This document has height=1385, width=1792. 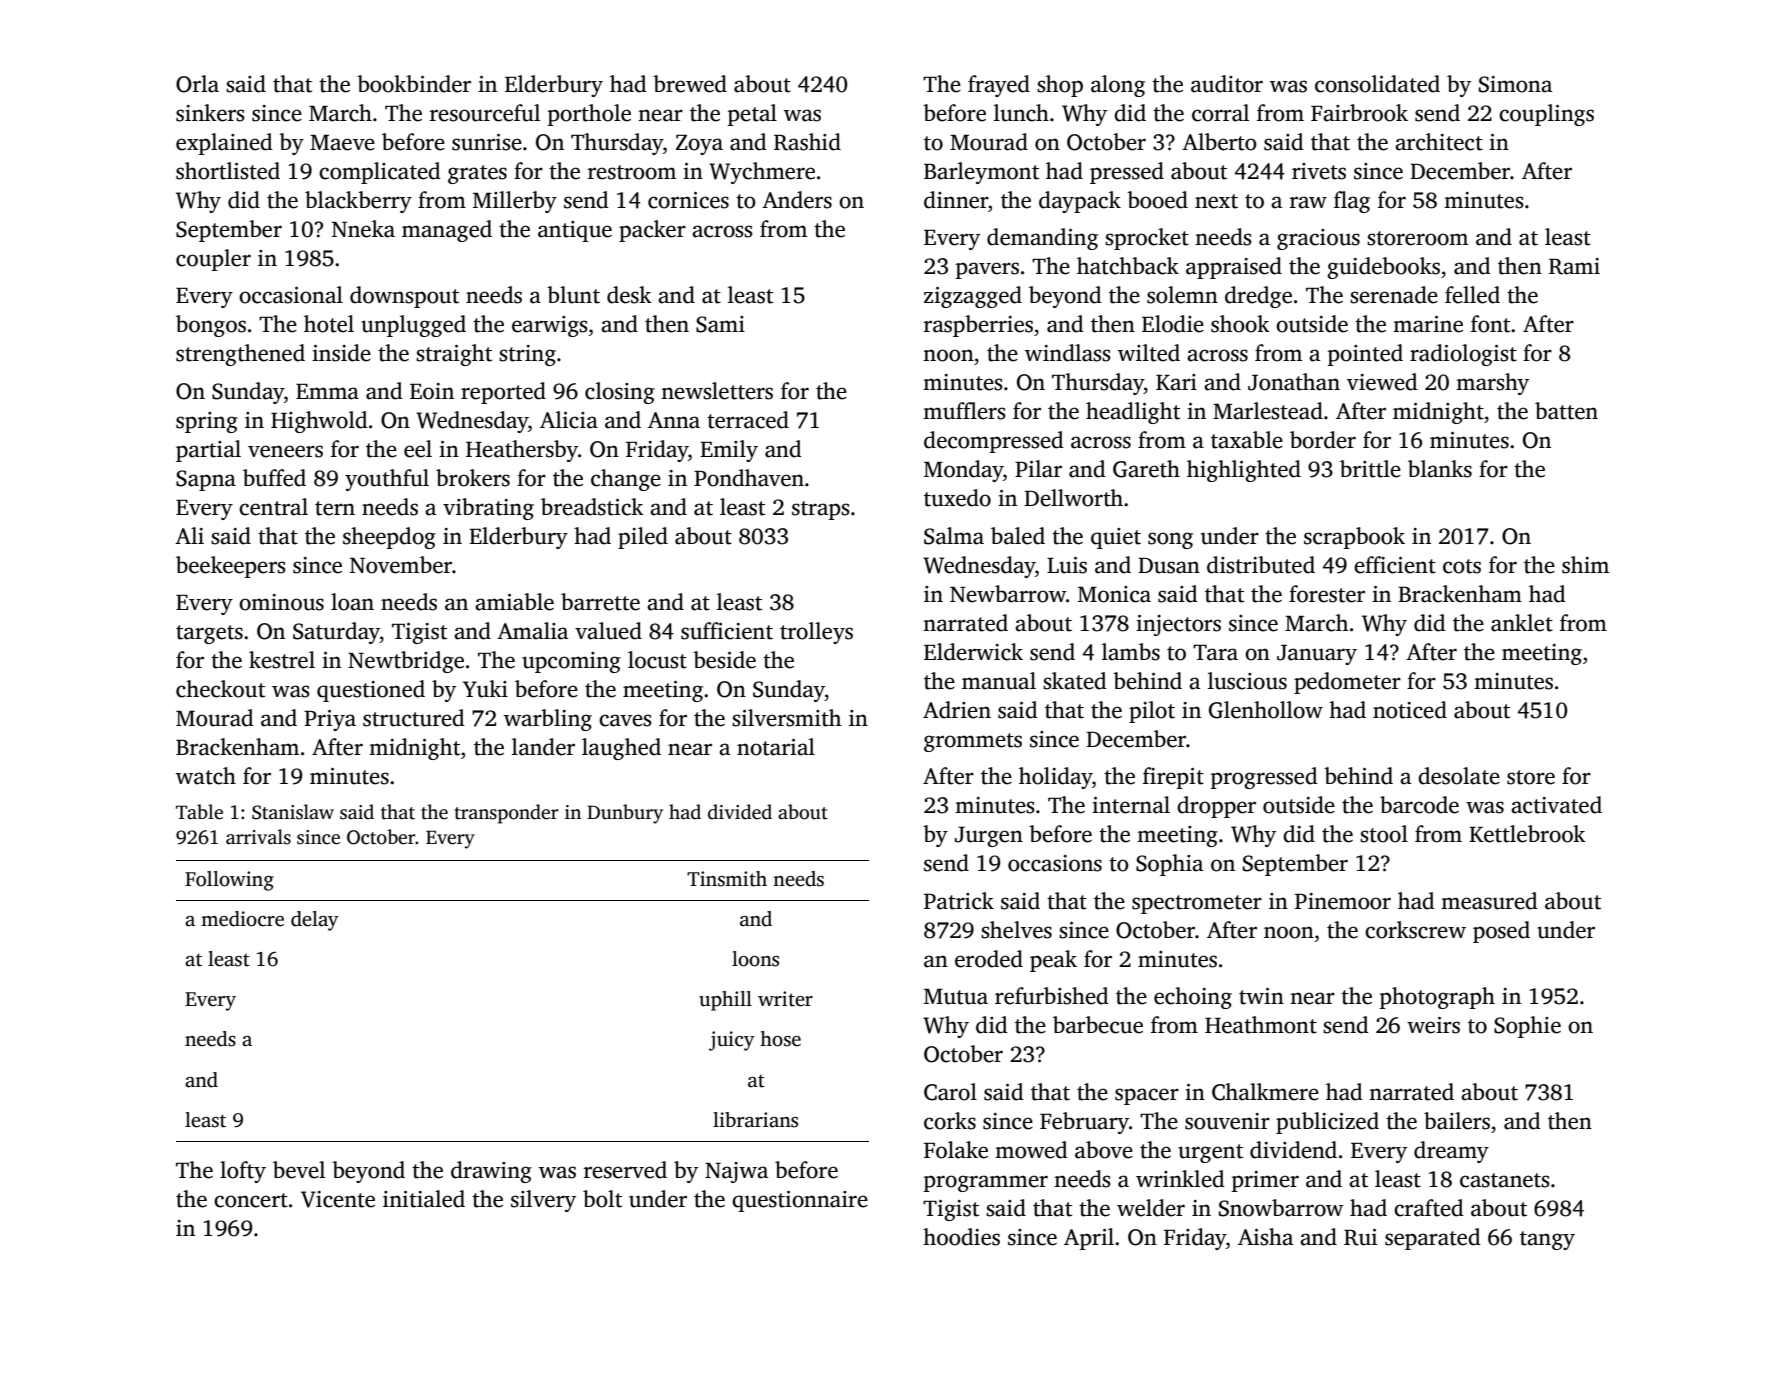 I want to click on stool, so click(x=1384, y=834).
